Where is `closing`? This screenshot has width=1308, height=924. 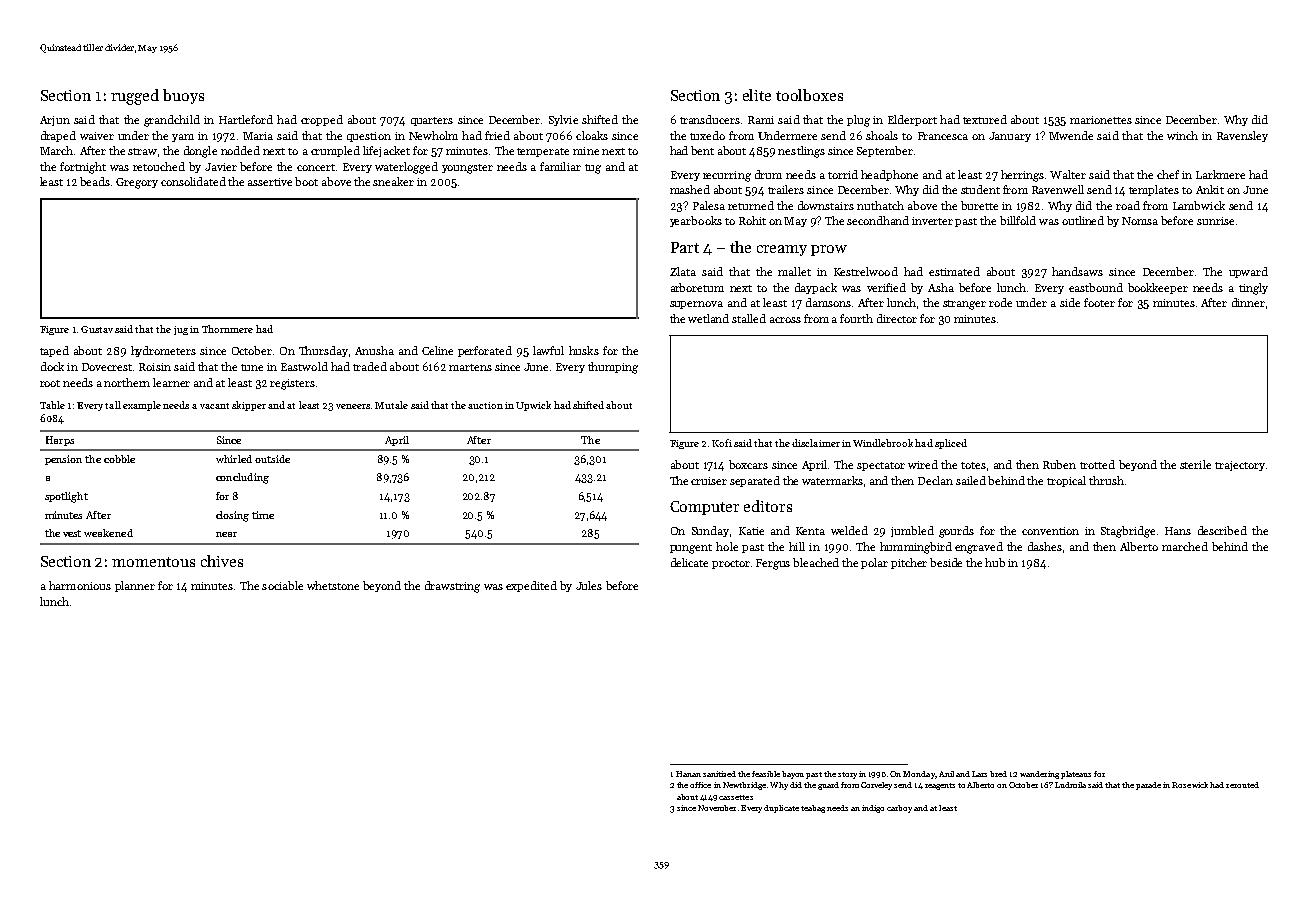
closing is located at coordinates (232, 516).
